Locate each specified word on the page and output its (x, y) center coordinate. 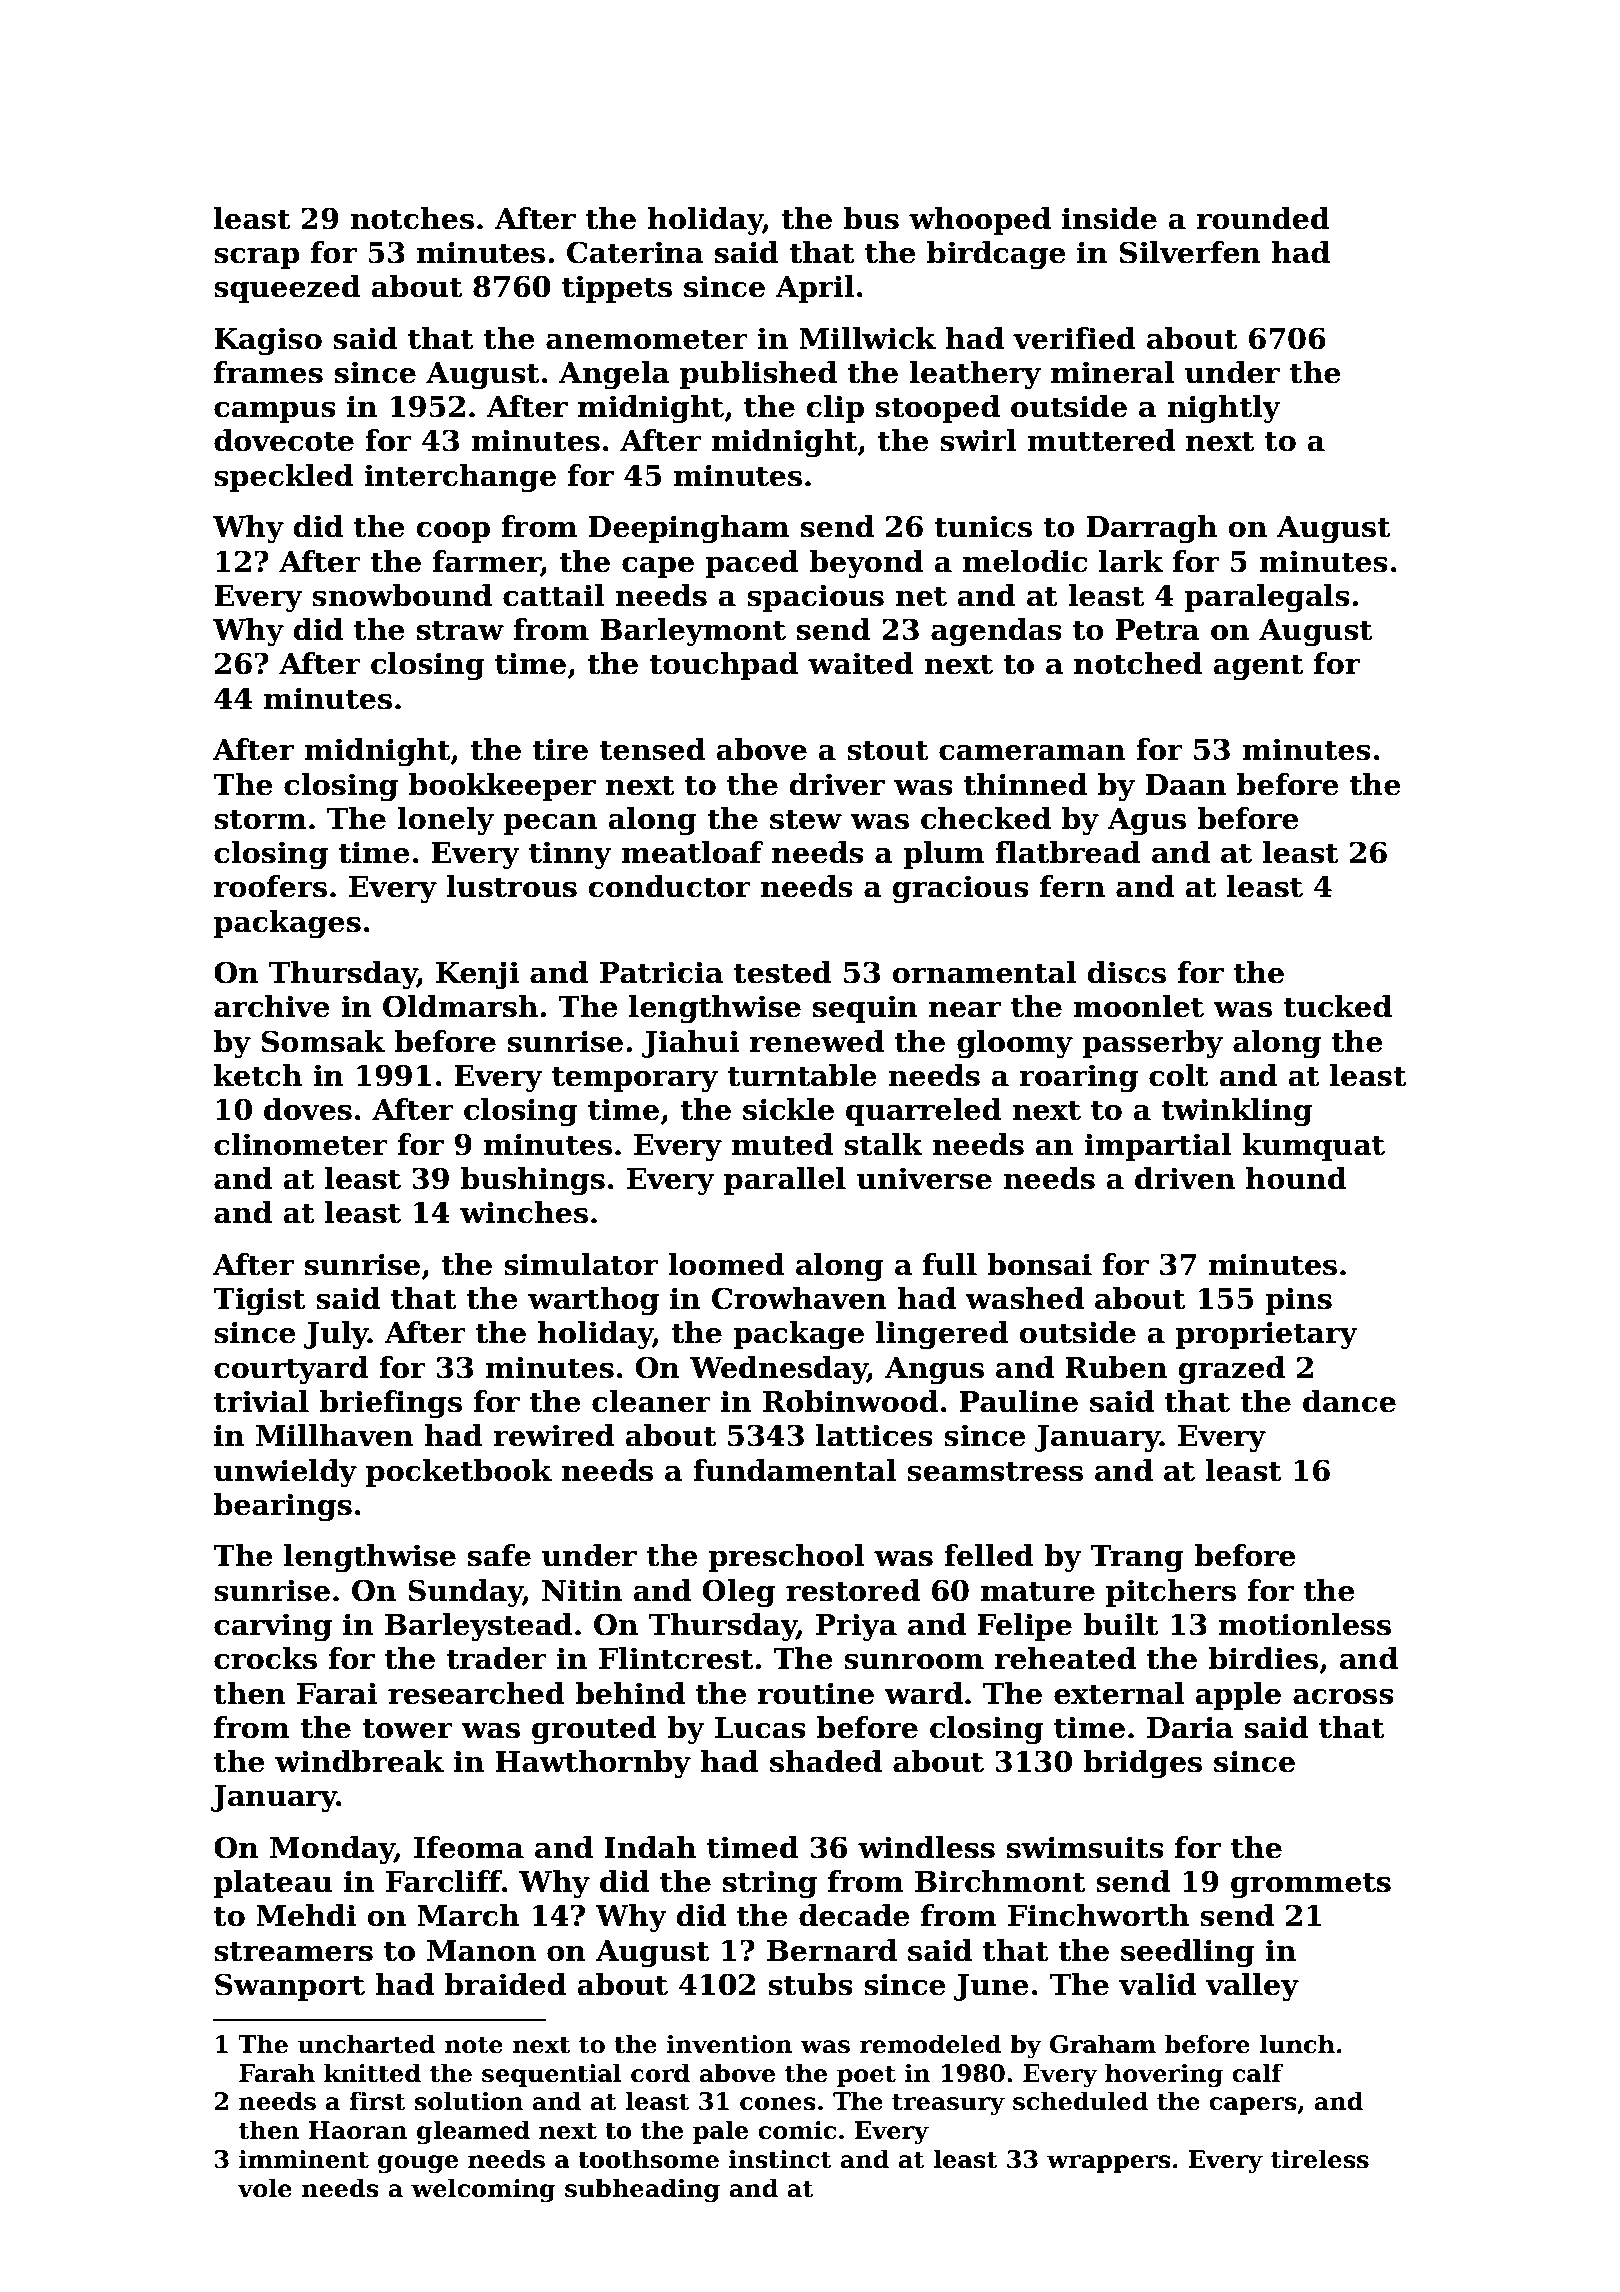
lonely (446, 821)
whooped (980, 221)
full (950, 1264)
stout (888, 751)
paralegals (1267, 598)
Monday (332, 1850)
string (770, 1884)
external (1119, 1693)
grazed (1231, 1370)
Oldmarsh (460, 1006)
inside (1109, 218)
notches (412, 218)
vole (265, 2188)
